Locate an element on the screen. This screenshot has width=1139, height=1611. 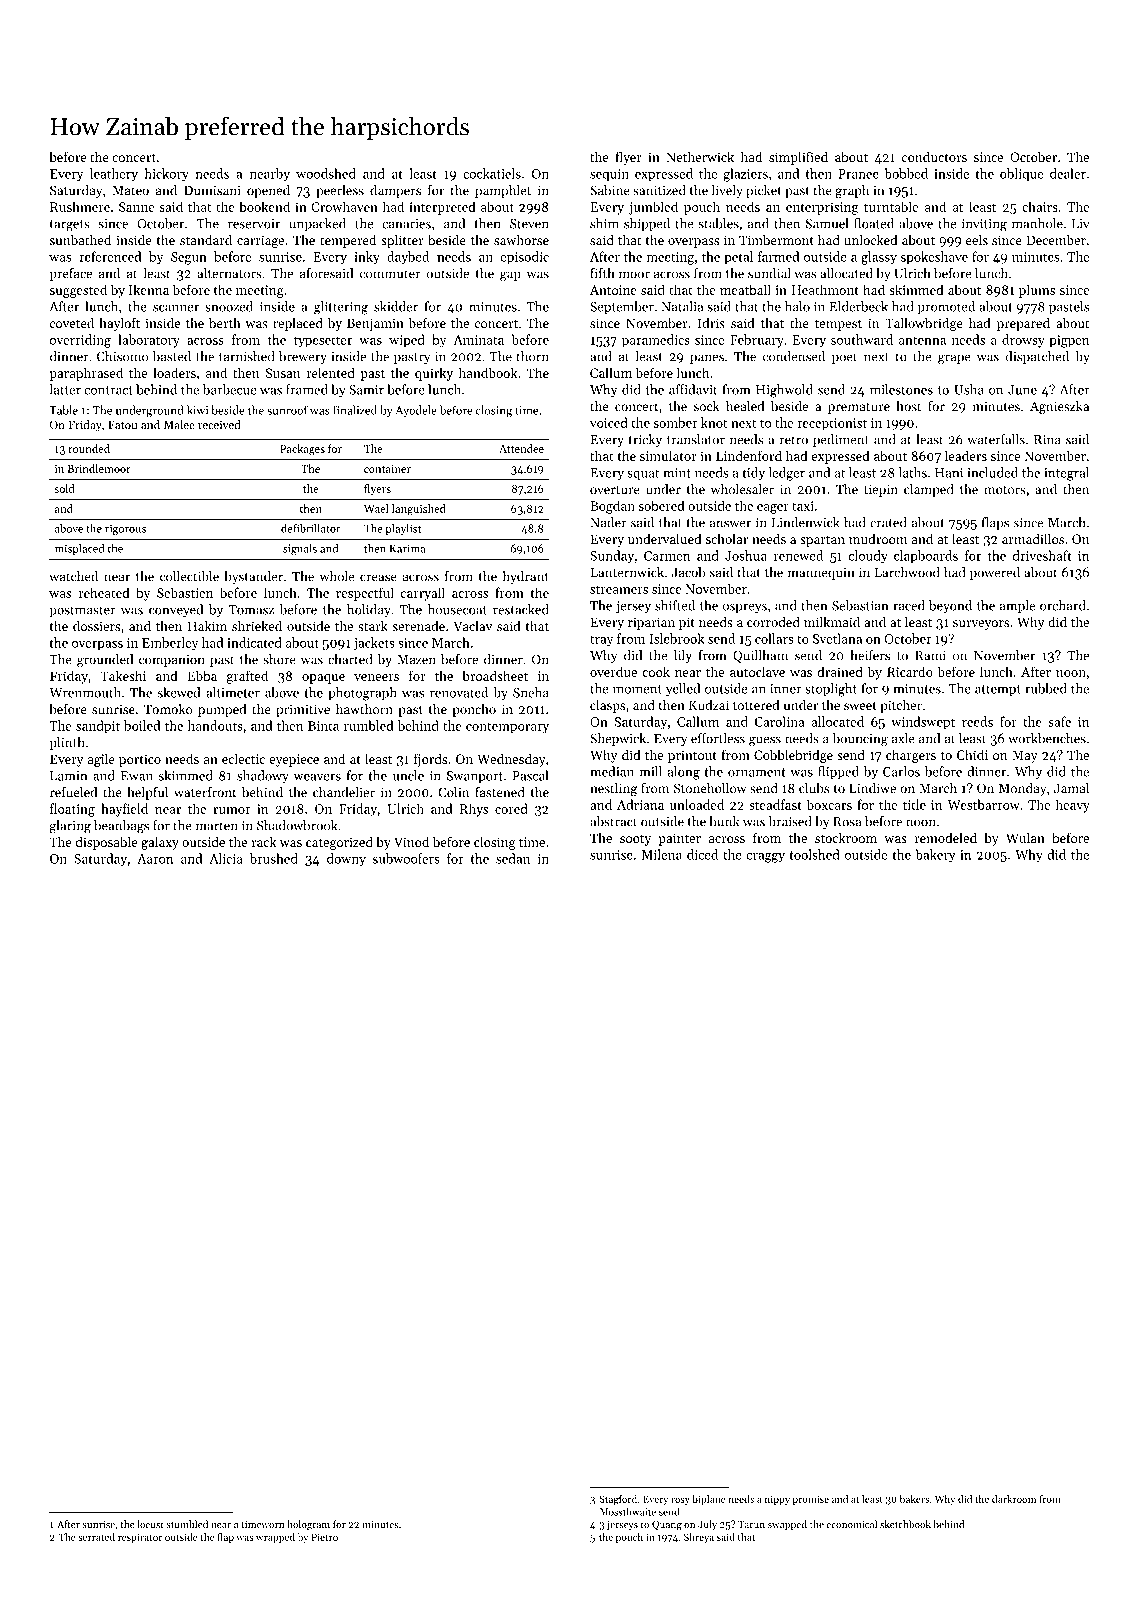
agile is located at coordinates (101, 760).
